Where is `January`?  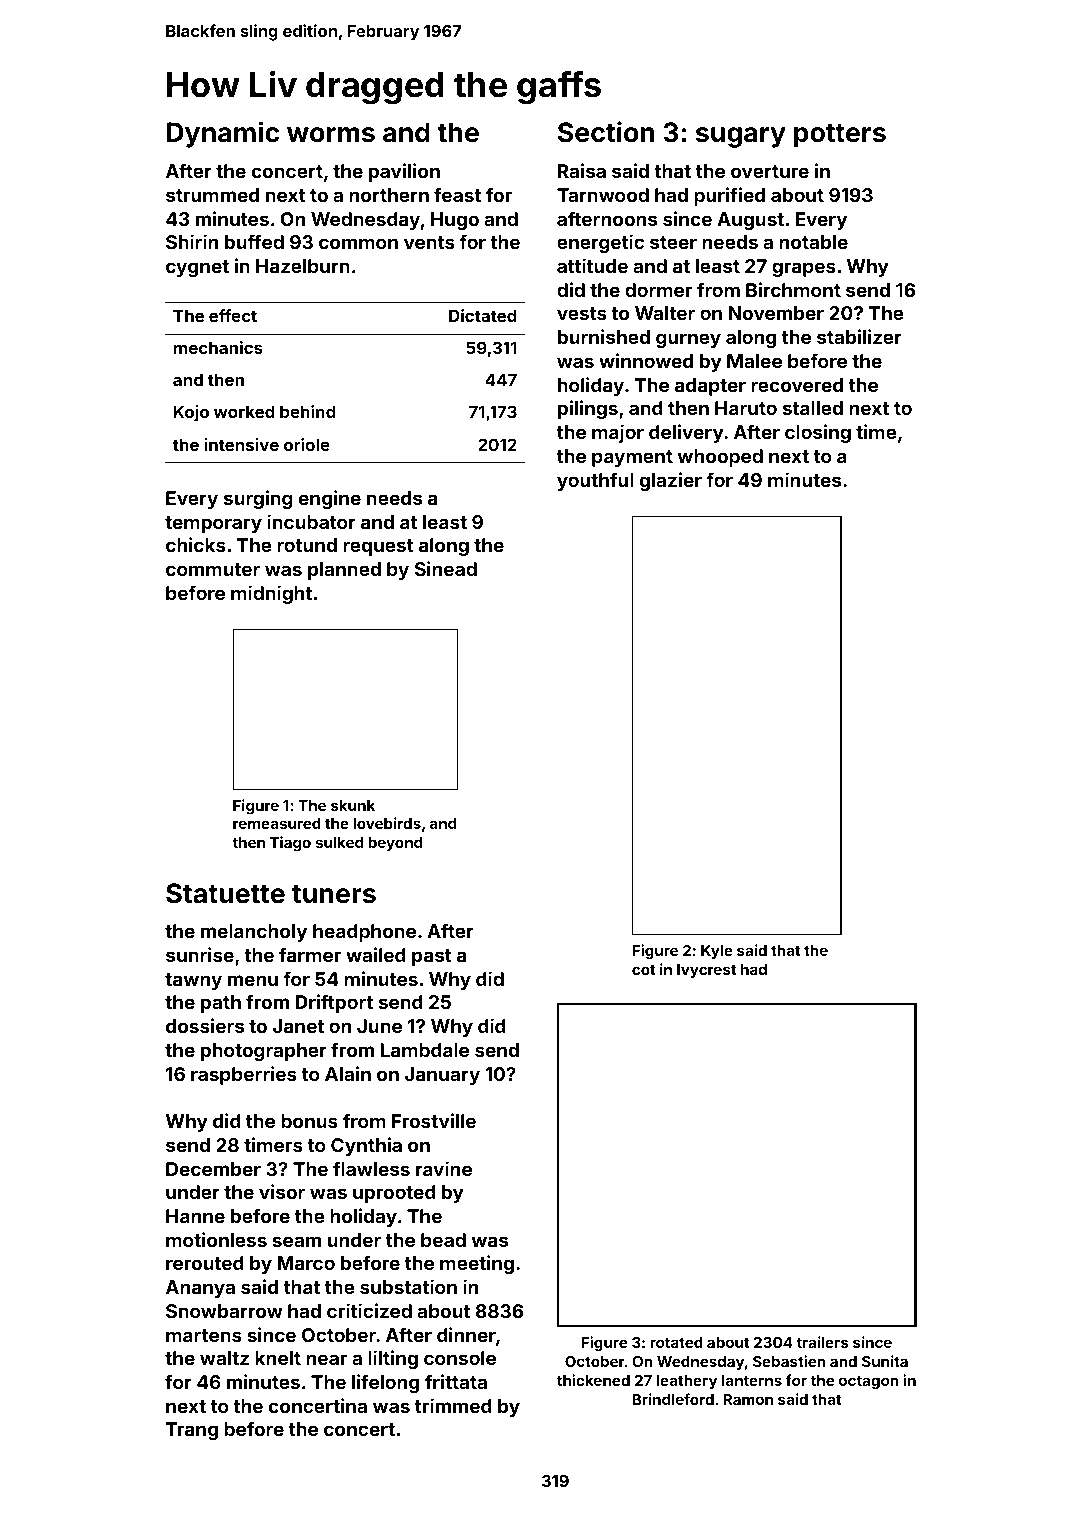 January is located at coordinates (442, 1076).
